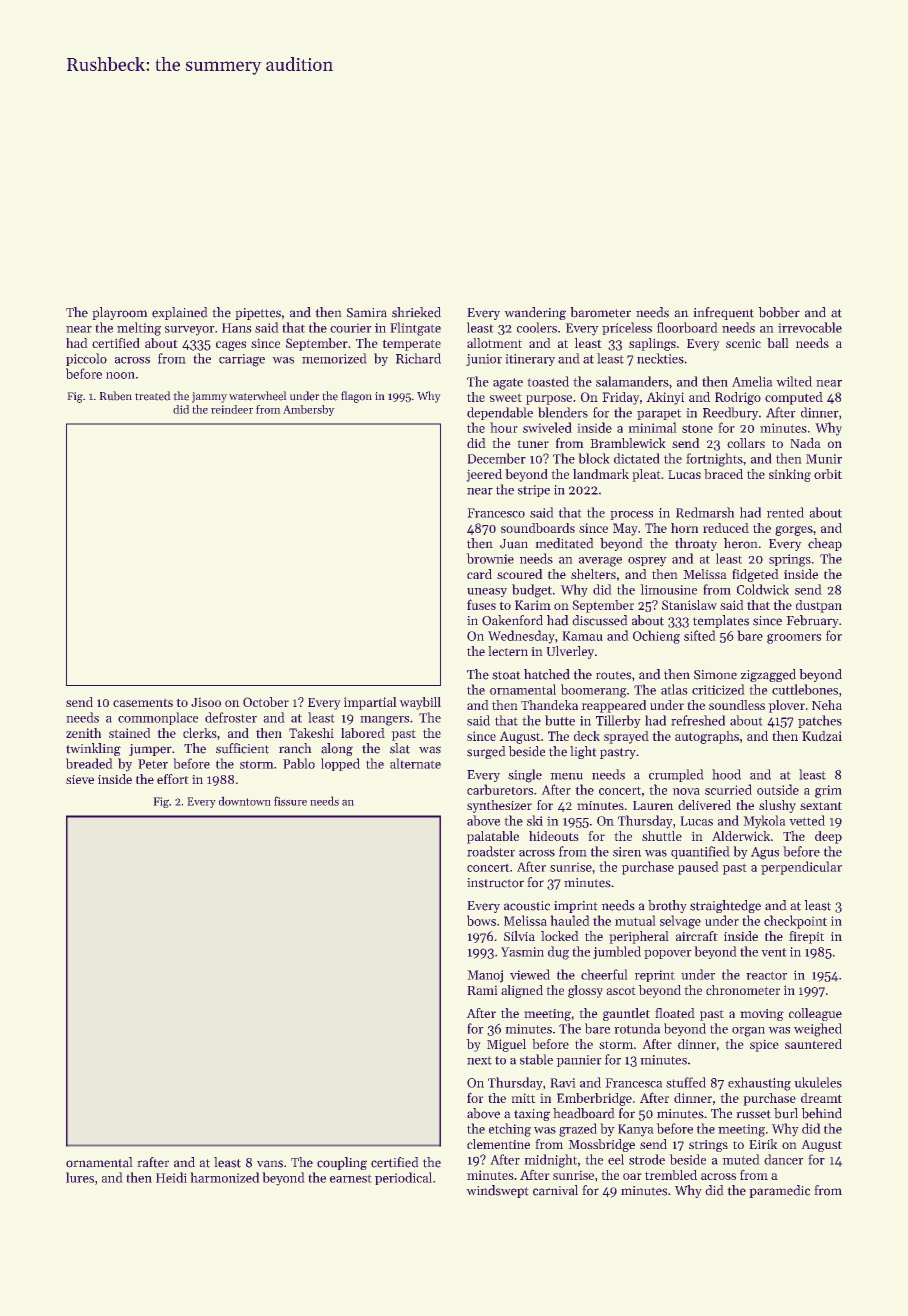 This image has width=908, height=1316. What do you see at coordinates (494, 343) in the image?
I see `allotment` at bounding box center [494, 343].
